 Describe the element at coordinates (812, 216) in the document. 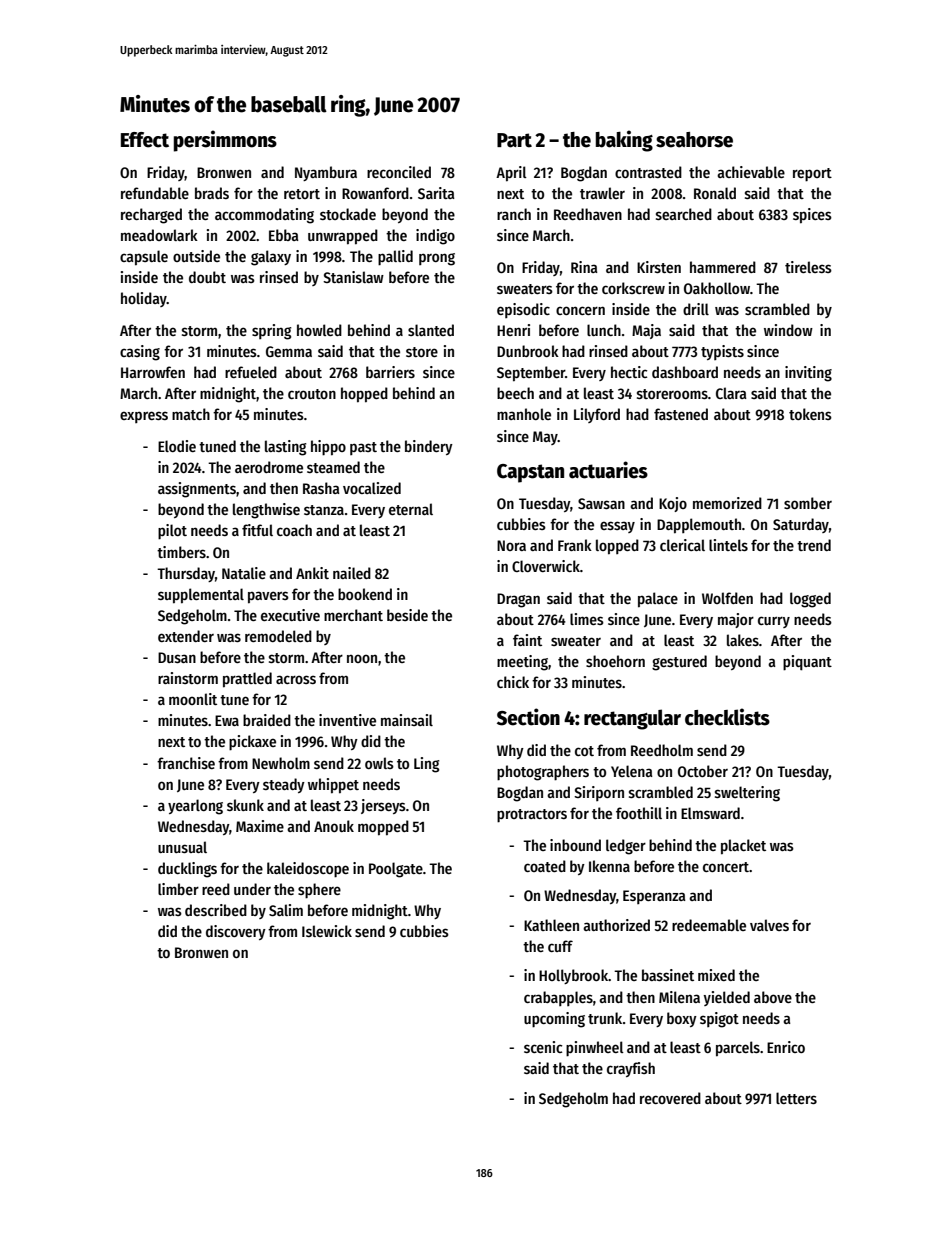

I see `spices` at that location.
